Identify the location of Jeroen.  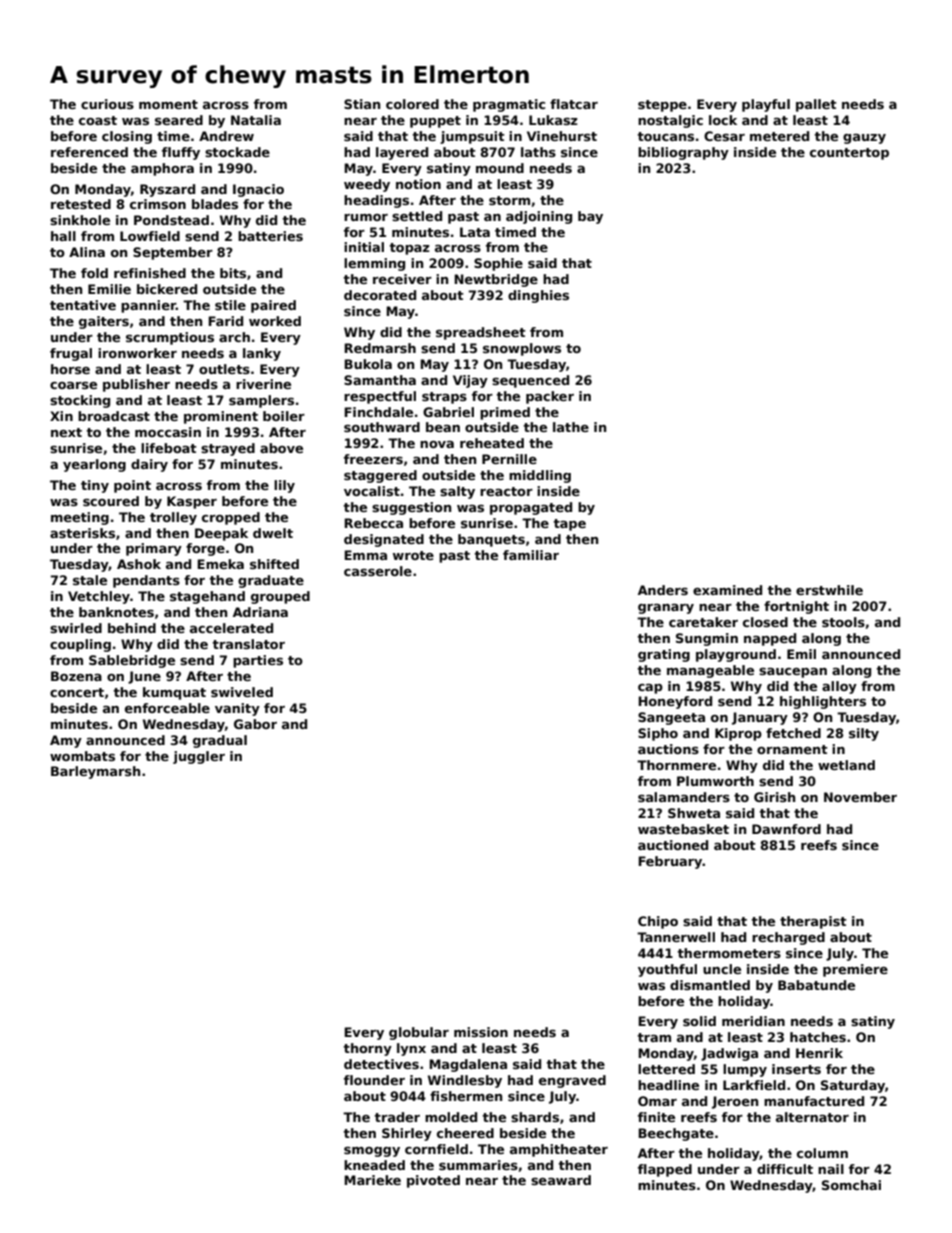
(735, 1102).
